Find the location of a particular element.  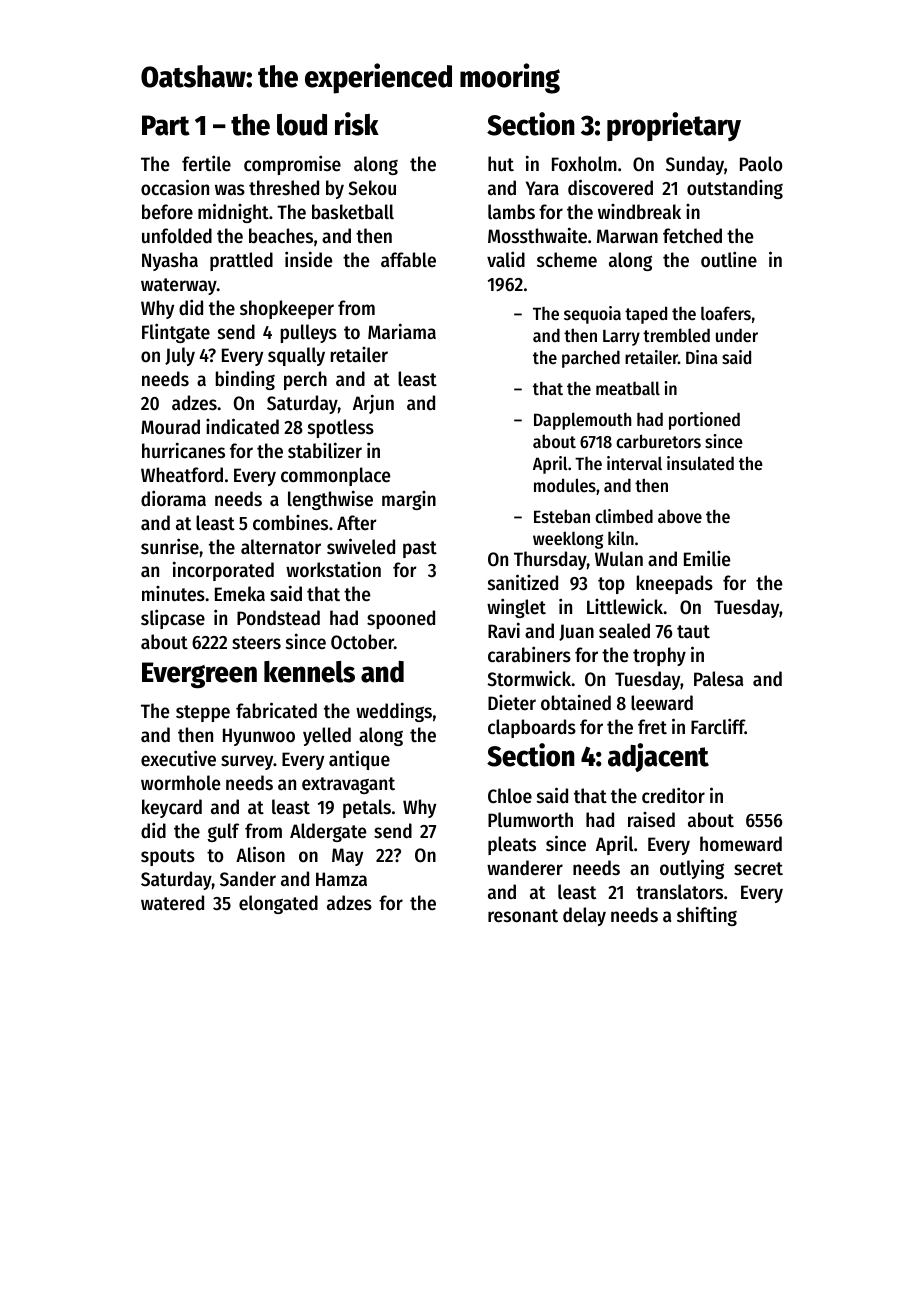

taut is located at coordinates (693, 631).
